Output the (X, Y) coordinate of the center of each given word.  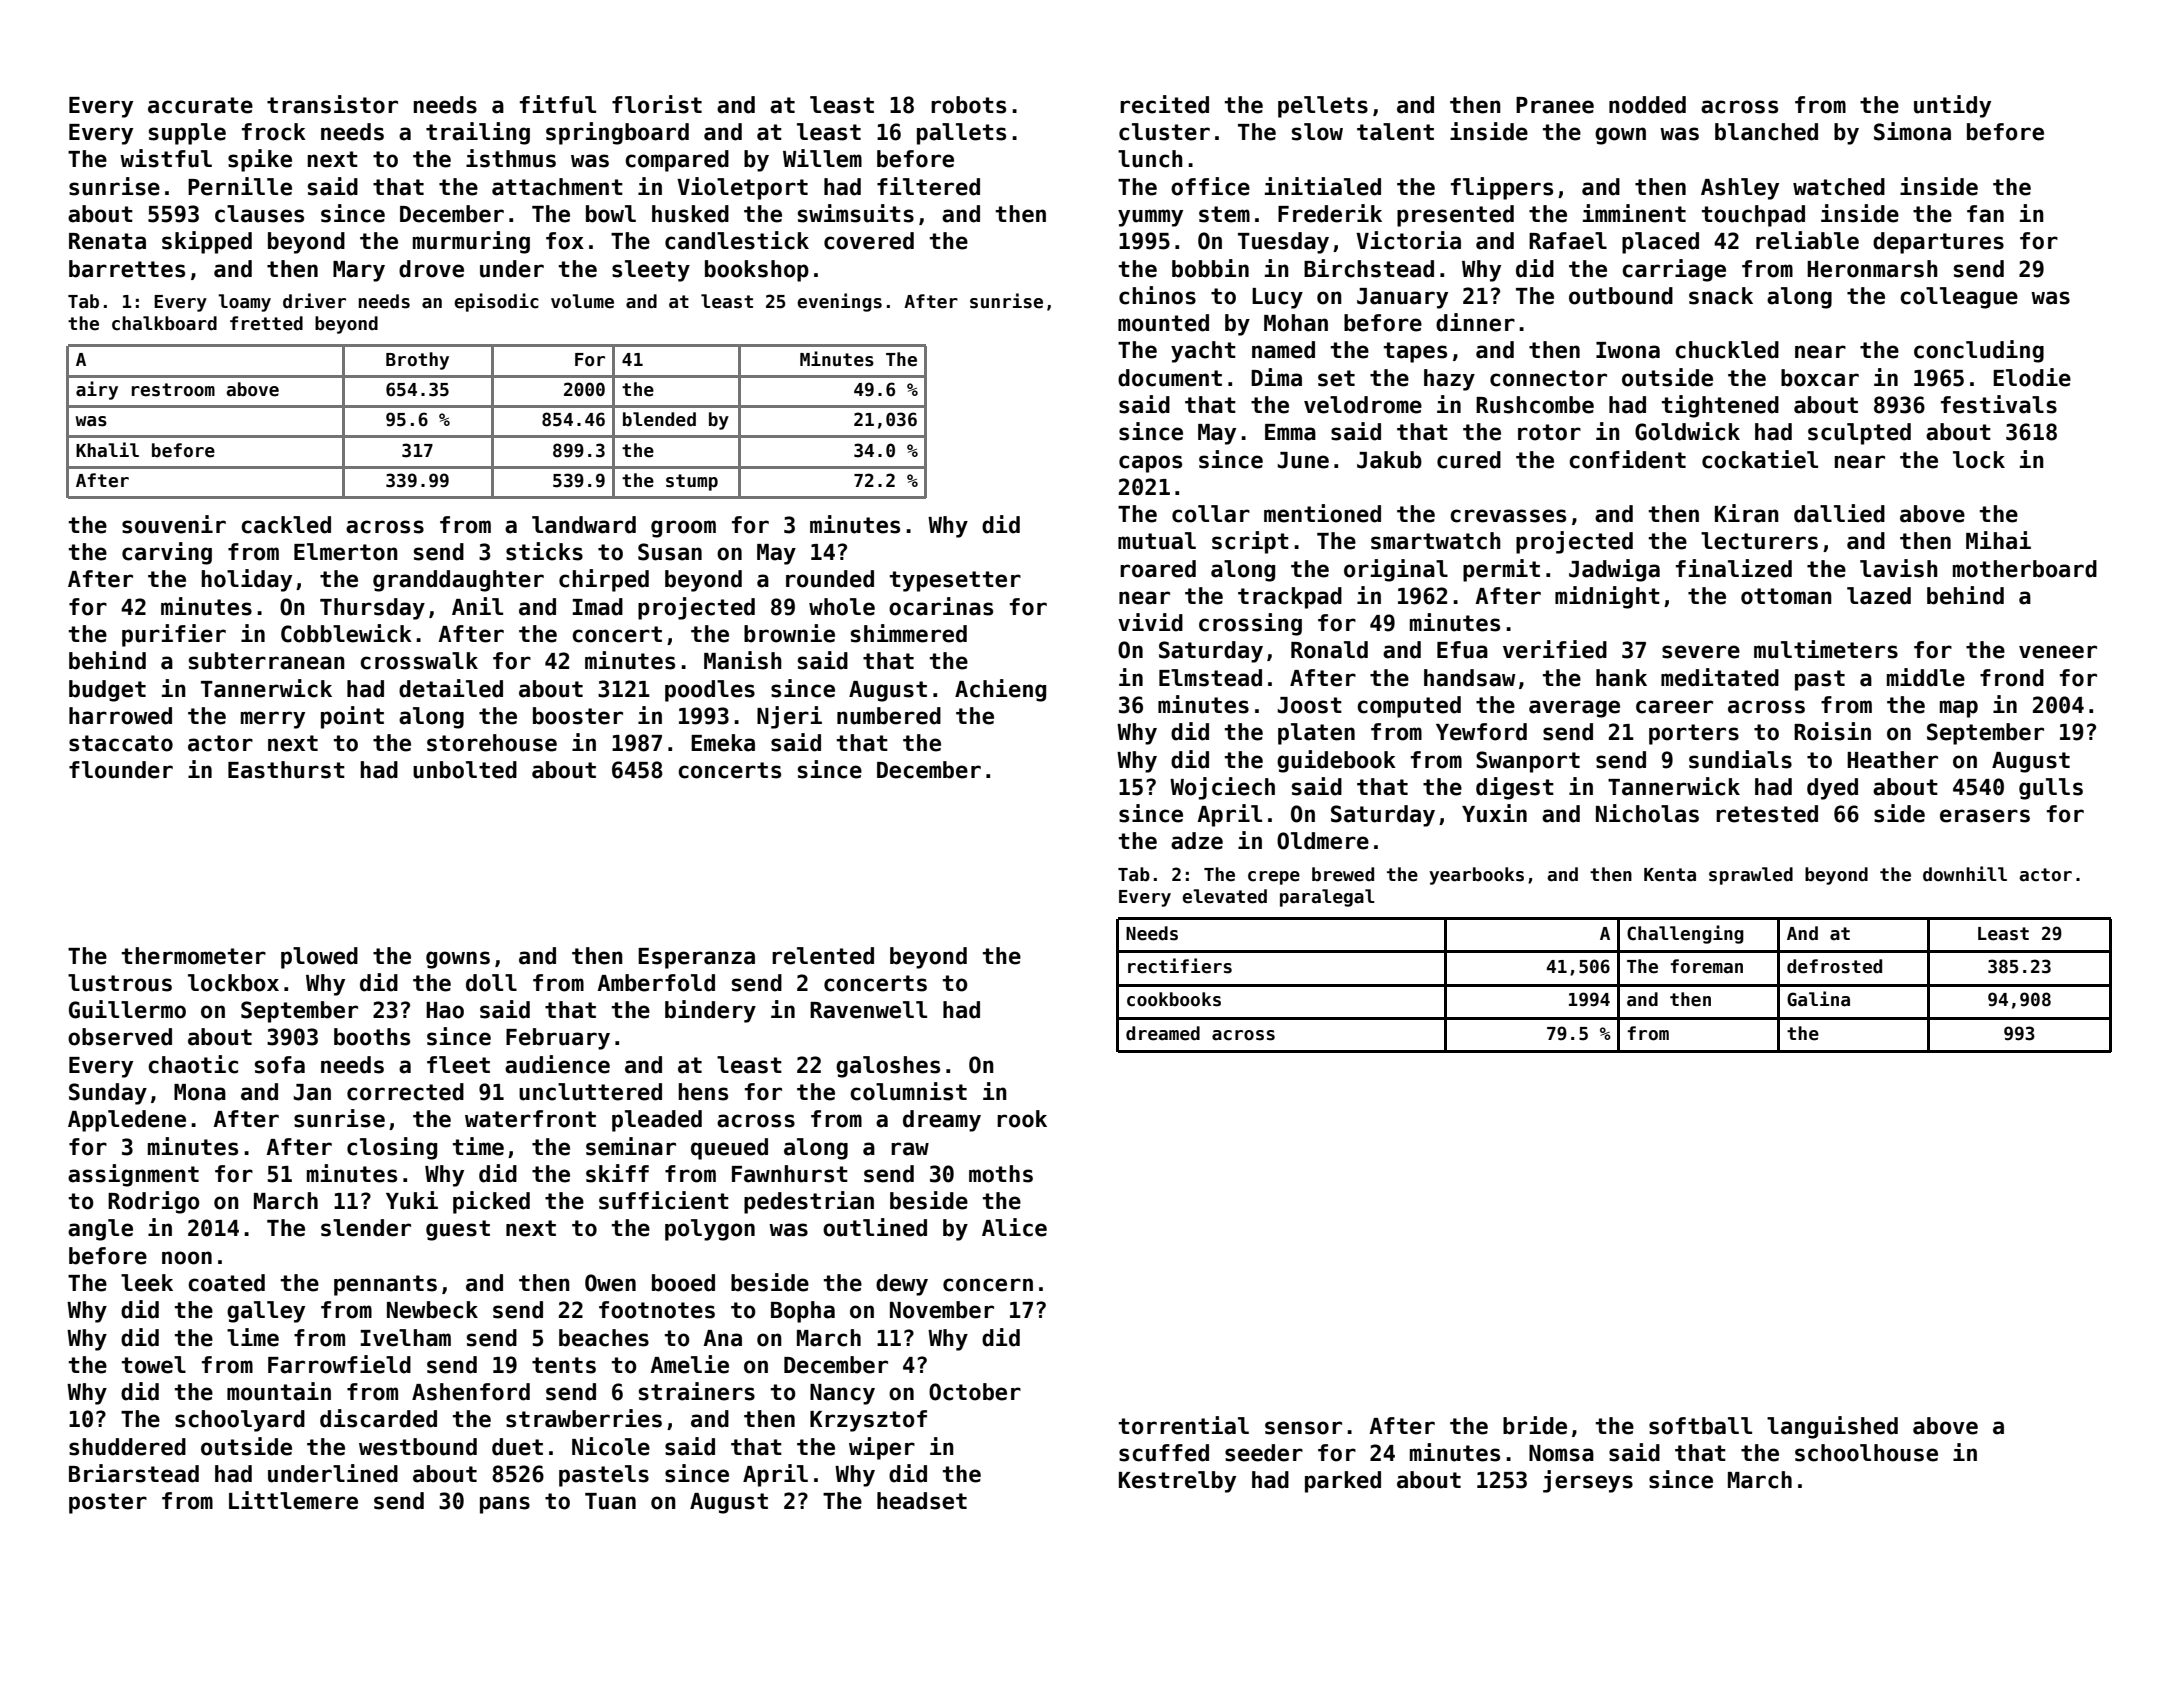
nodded (1647, 105)
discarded (378, 1418)
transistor (332, 104)
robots (968, 105)
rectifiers (1180, 966)
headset (922, 1501)
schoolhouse (1866, 1453)
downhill (1965, 874)
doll (491, 983)
